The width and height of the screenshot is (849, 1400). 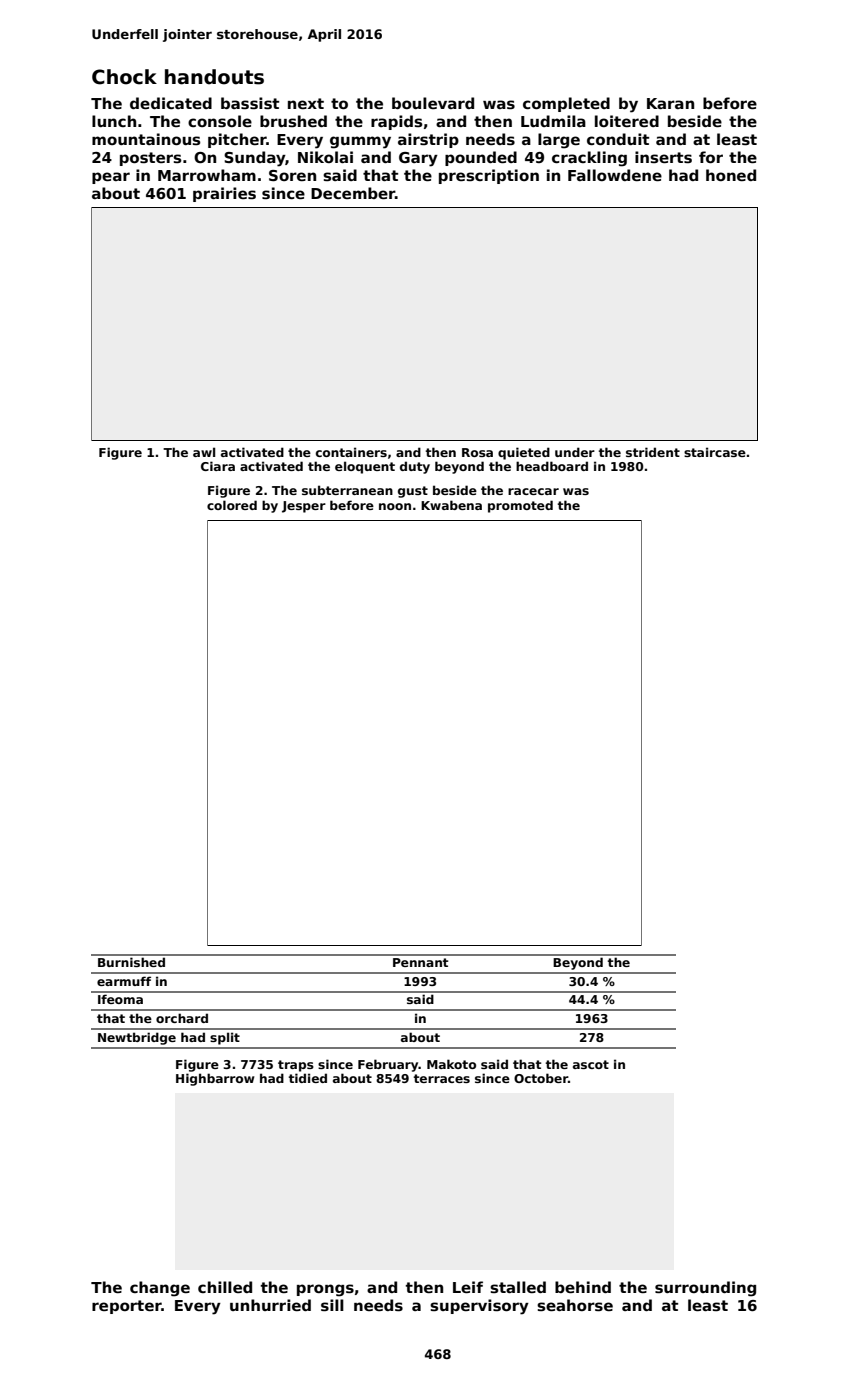 I want to click on Chock, so click(x=124, y=77).
